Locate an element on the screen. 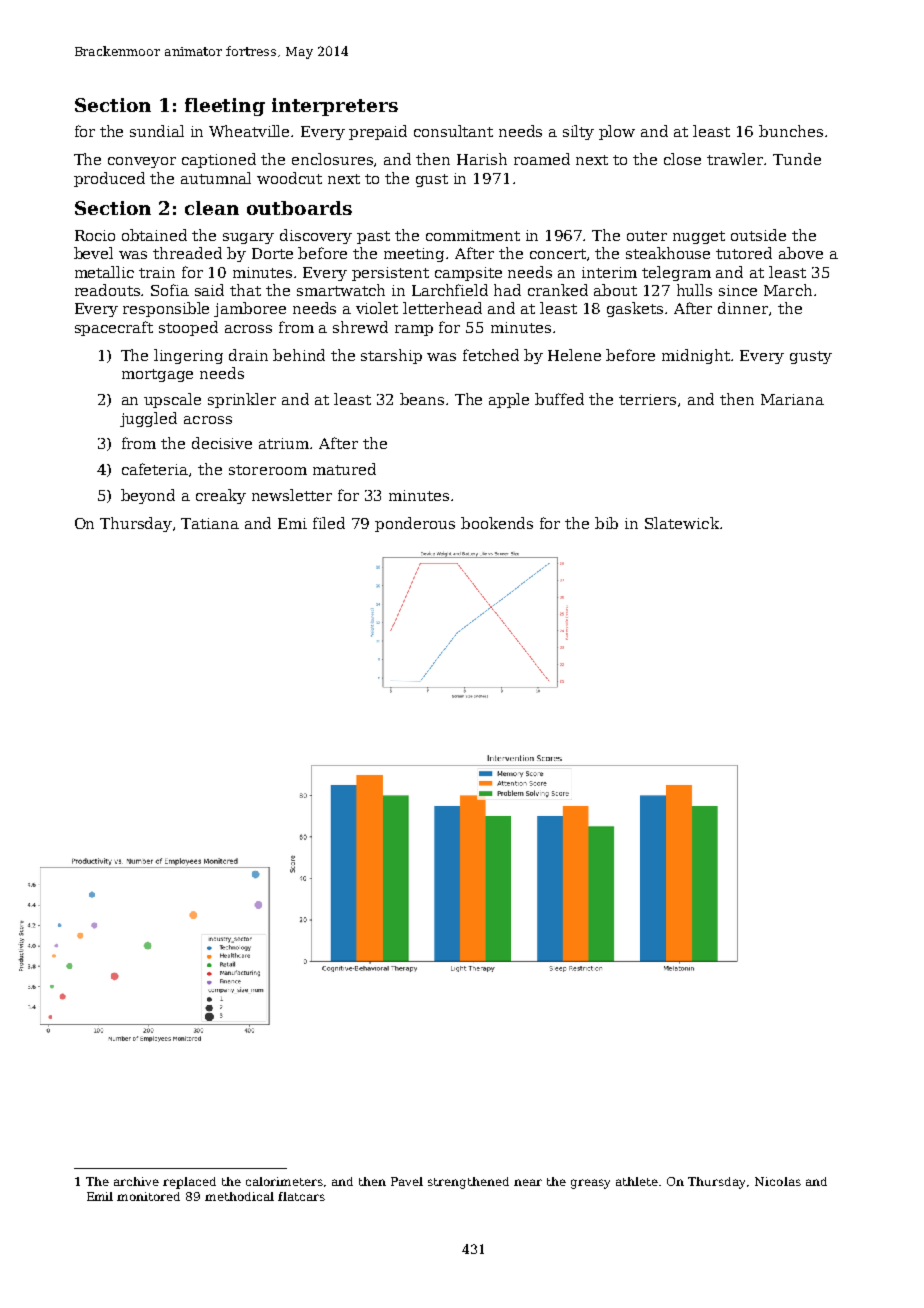  greasy is located at coordinates (590, 1184).
